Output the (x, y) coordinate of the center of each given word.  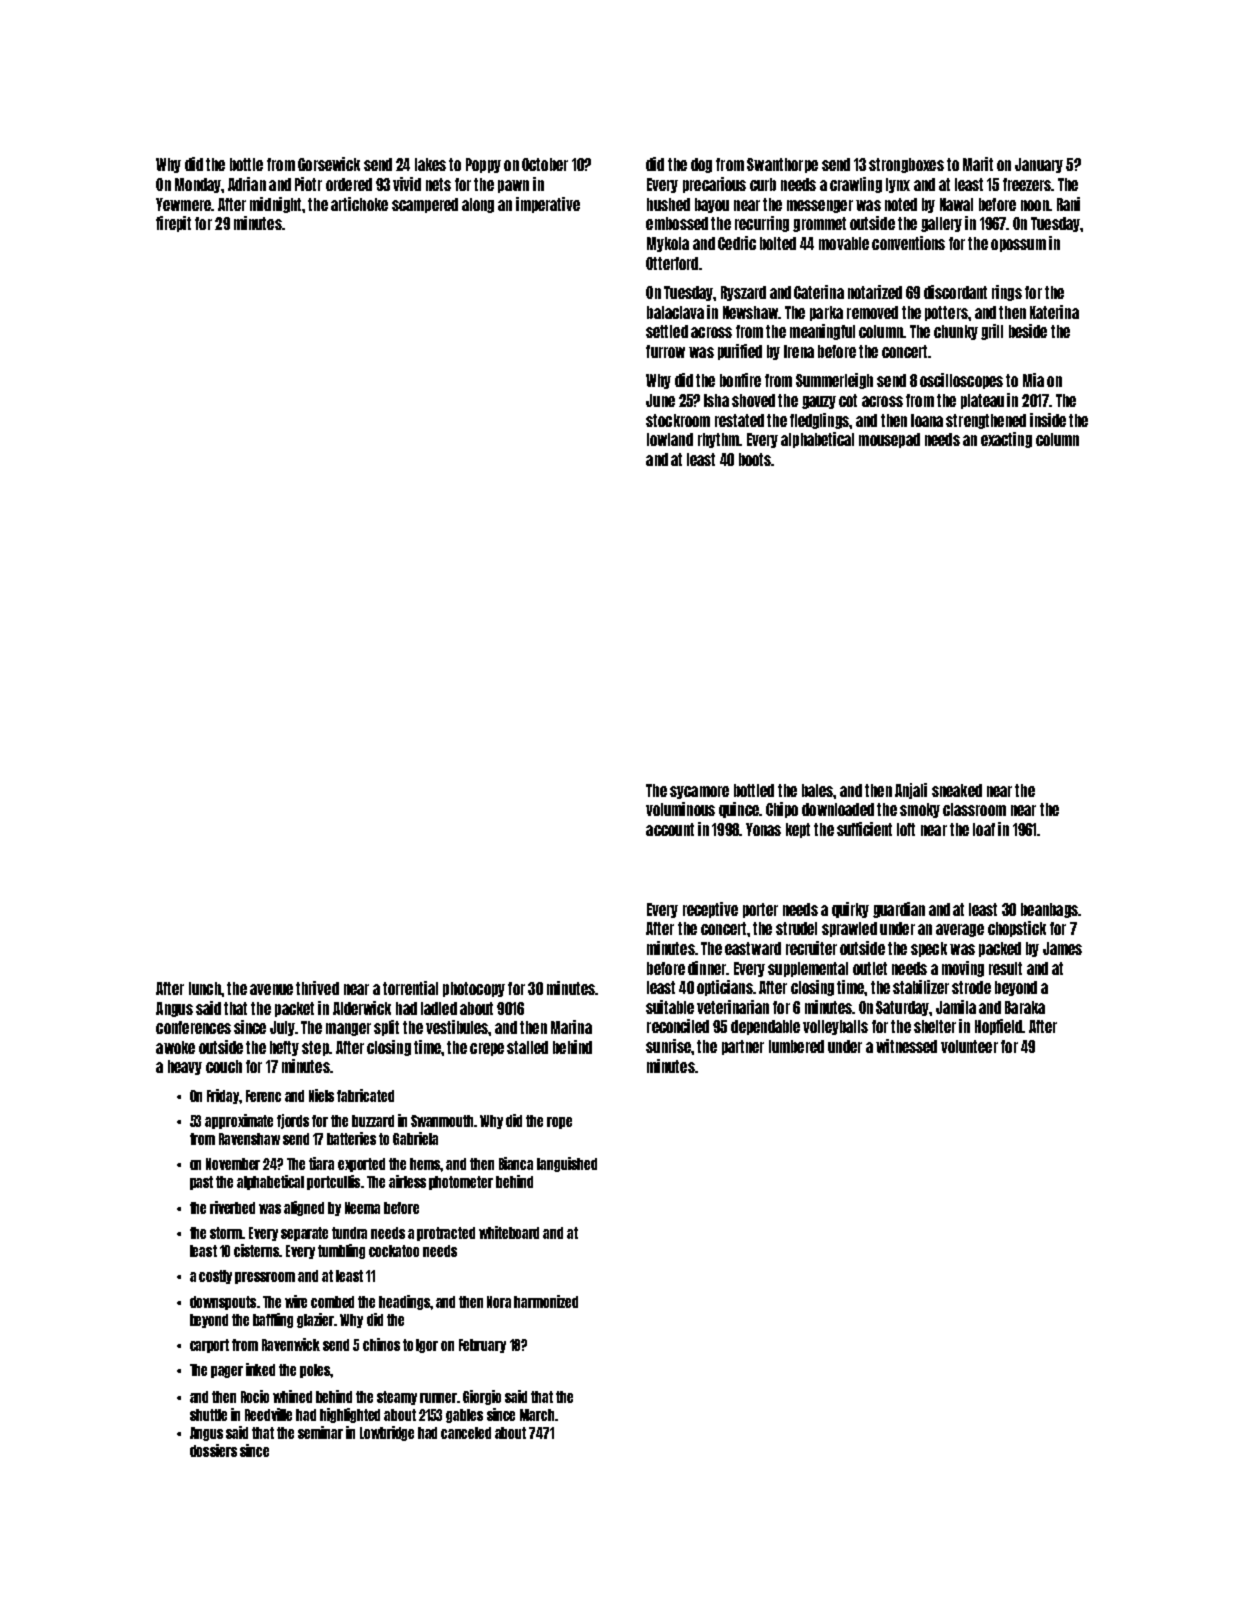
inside (1048, 420)
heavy (185, 1067)
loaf (984, 829)
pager (227, 1372)
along (478, 205)
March (537, 1415)
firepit (173, 224)
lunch (205, 988)
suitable (670, 1007)
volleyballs (835, 1027)
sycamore (699, 792)
